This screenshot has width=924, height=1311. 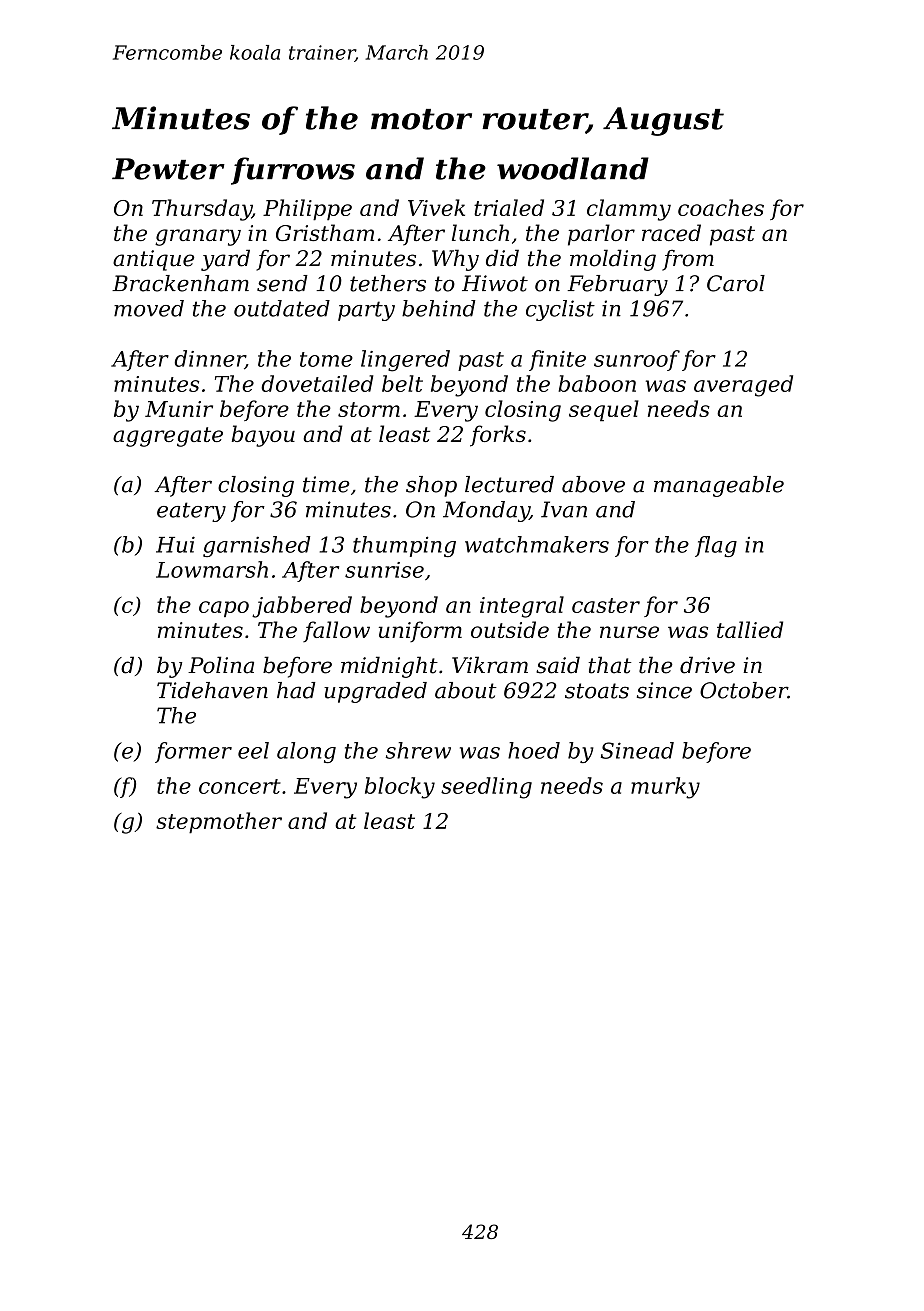 What do you see at coordinates (486, 788) in the screenshot?
I see `seedling` at bounding box center [486, 788].
